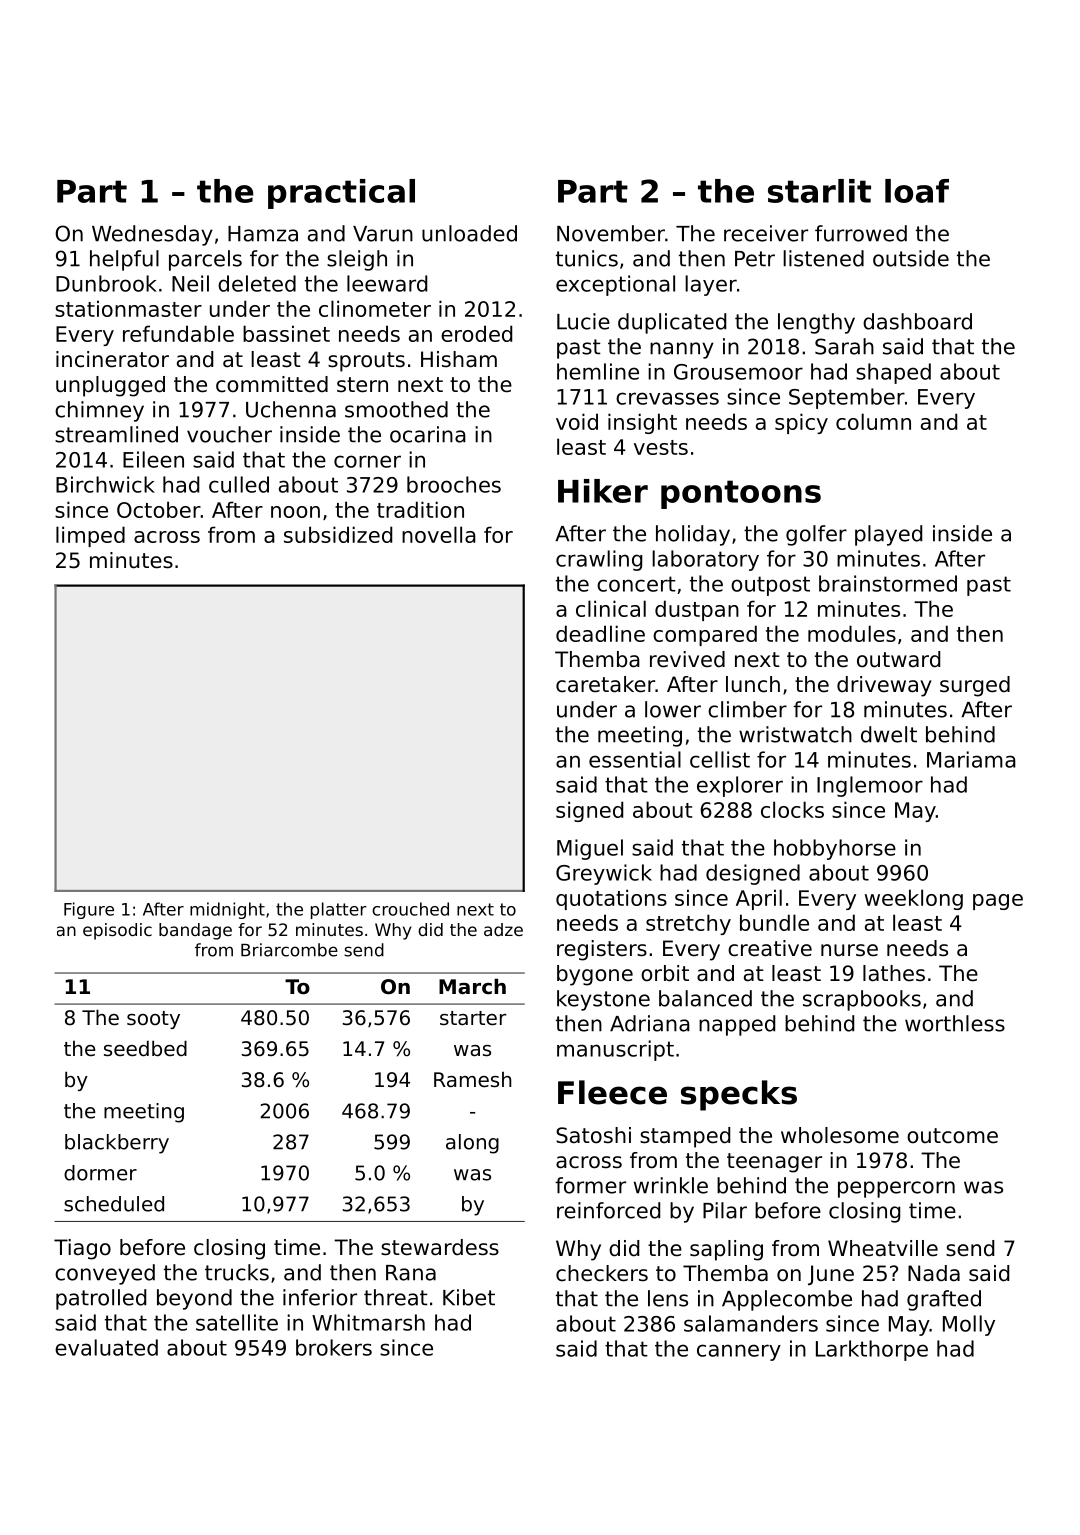 The image size is (1080, 1535). What do you see at coordinates (90, 536) in the screenshot?
I see `limped` at bounding box center [90, 536].
